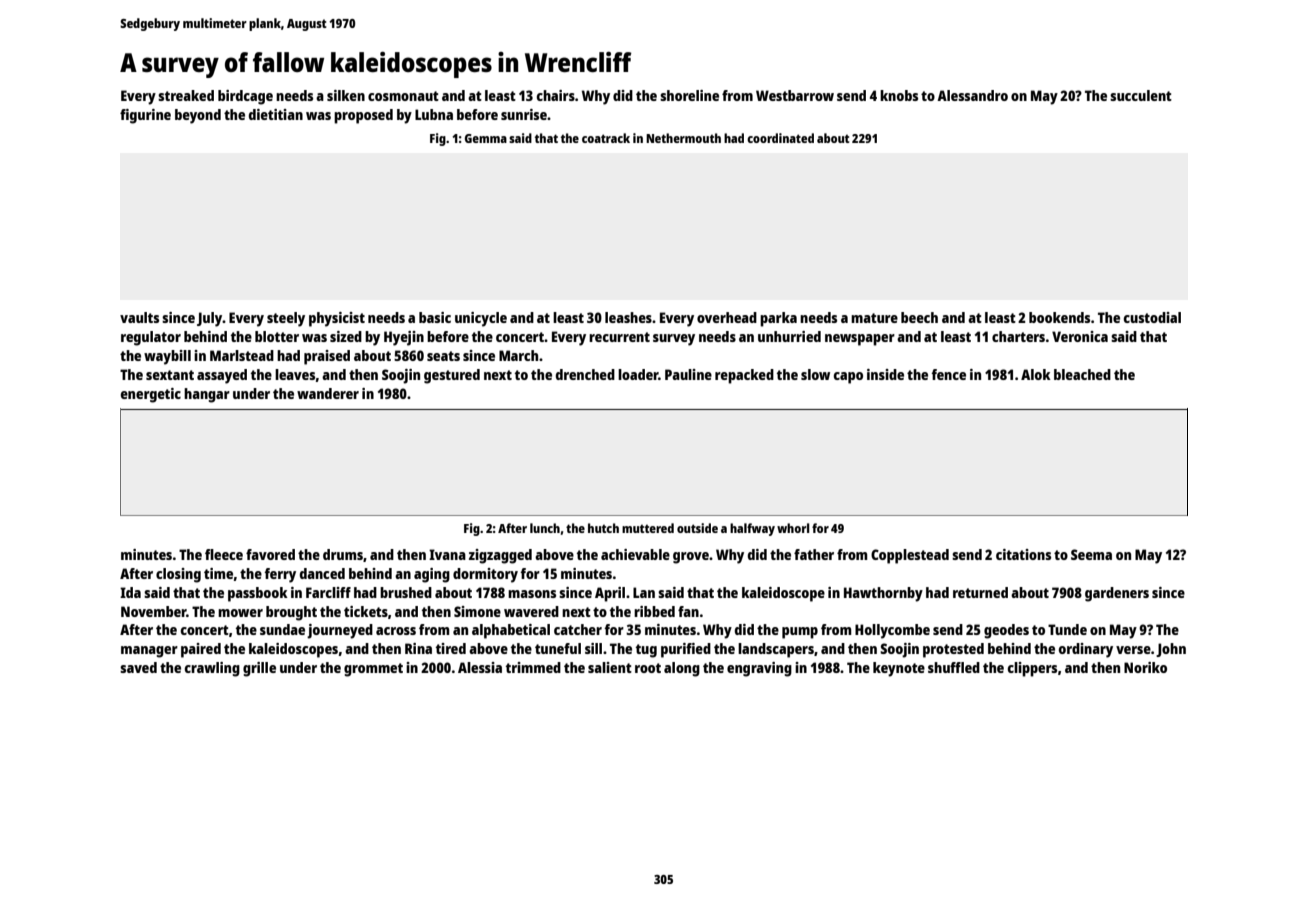 The width and height of the image is (1308, 924). Describe the element at coordinates (795, 95) in the image. I see `Westbarrow` at that location.
